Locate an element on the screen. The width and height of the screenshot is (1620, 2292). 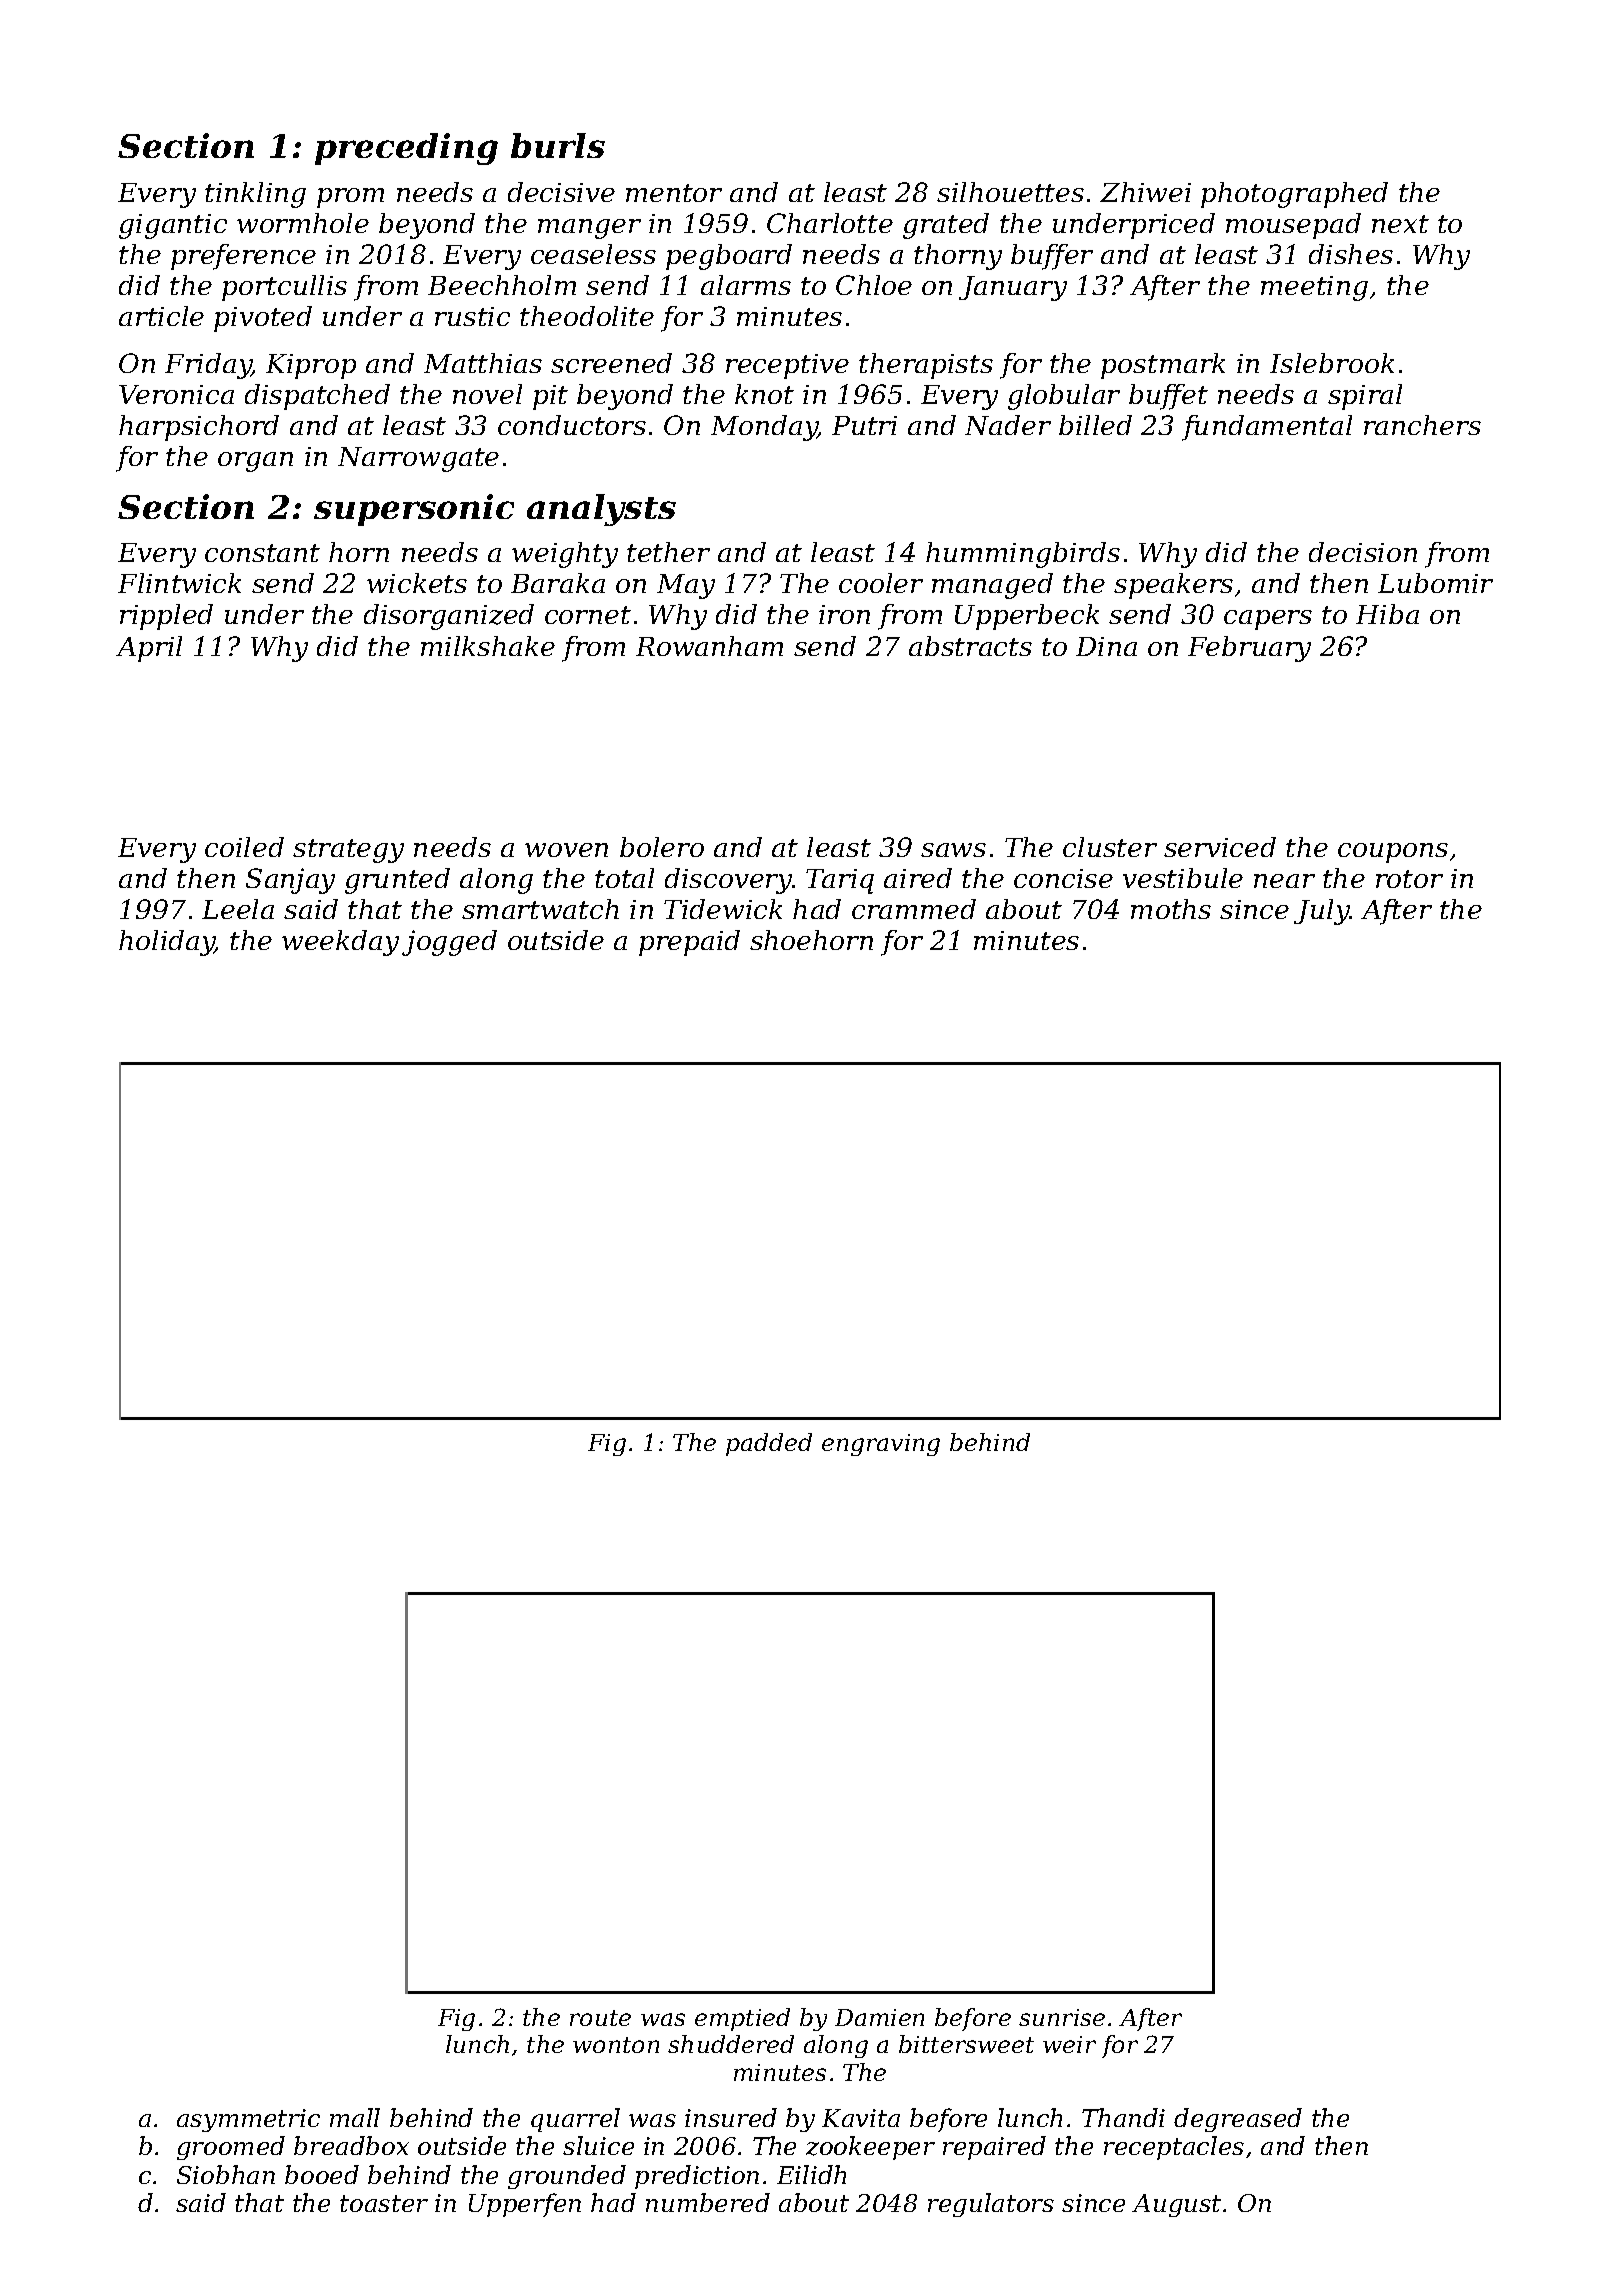
January is located at coordinates (1013, 288).
